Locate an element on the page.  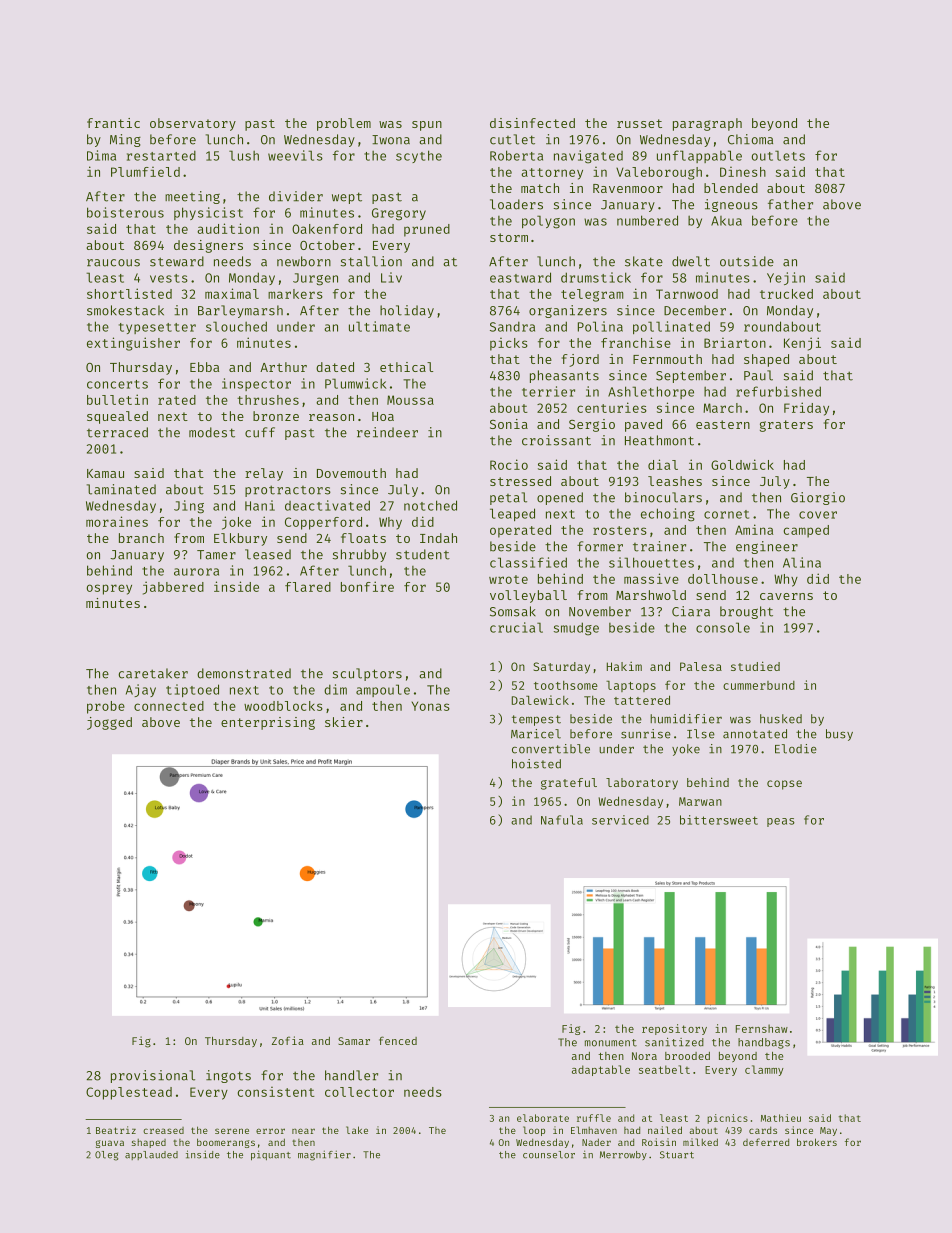
jogged is located at coordinates (109, 723).
